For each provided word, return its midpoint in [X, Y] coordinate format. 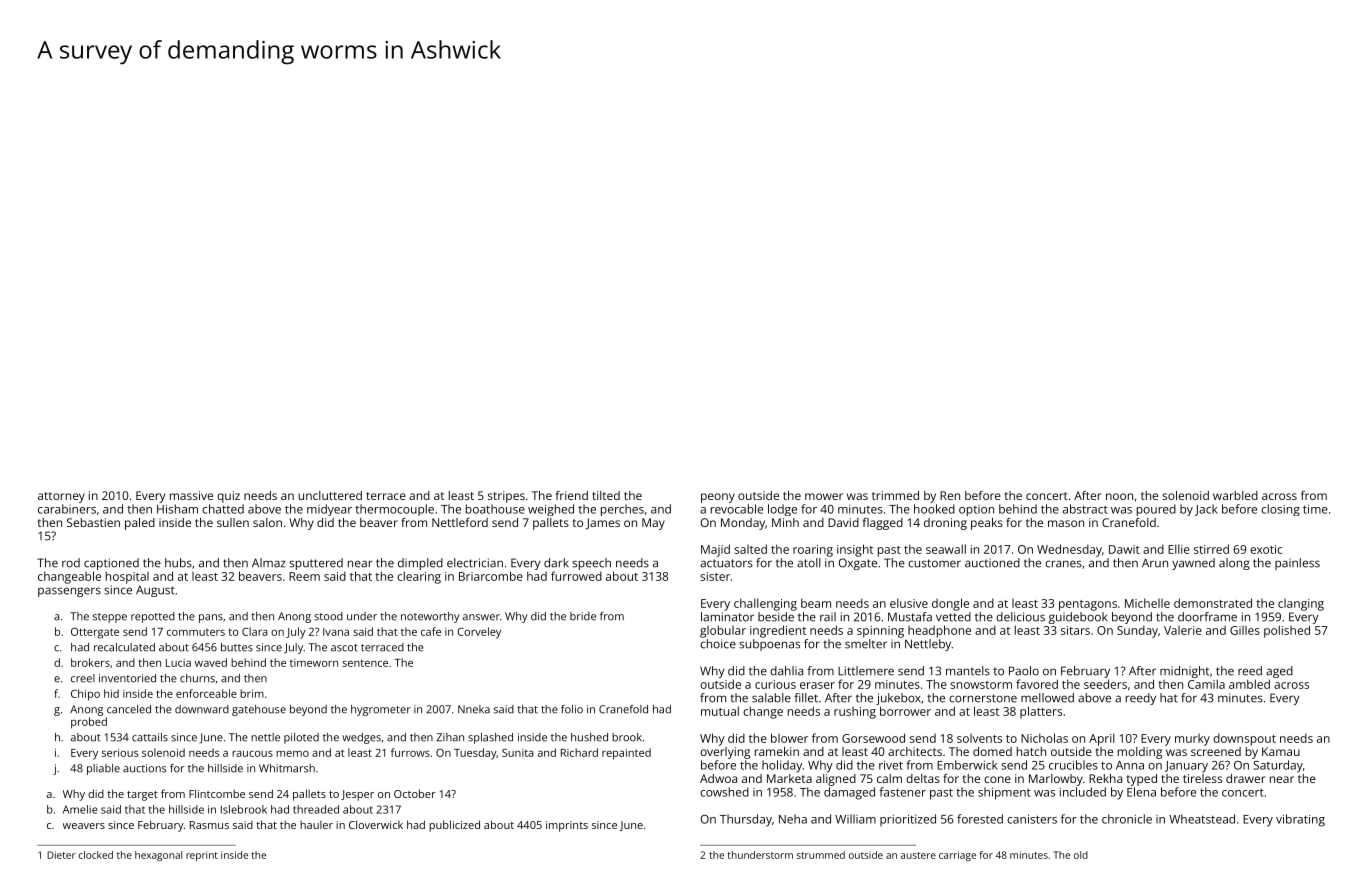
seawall [946, 549]
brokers [90, 662]
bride [583, 616]
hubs [178, 563]
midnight [1184, 672]
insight [855, 550]
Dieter [61, 855]
